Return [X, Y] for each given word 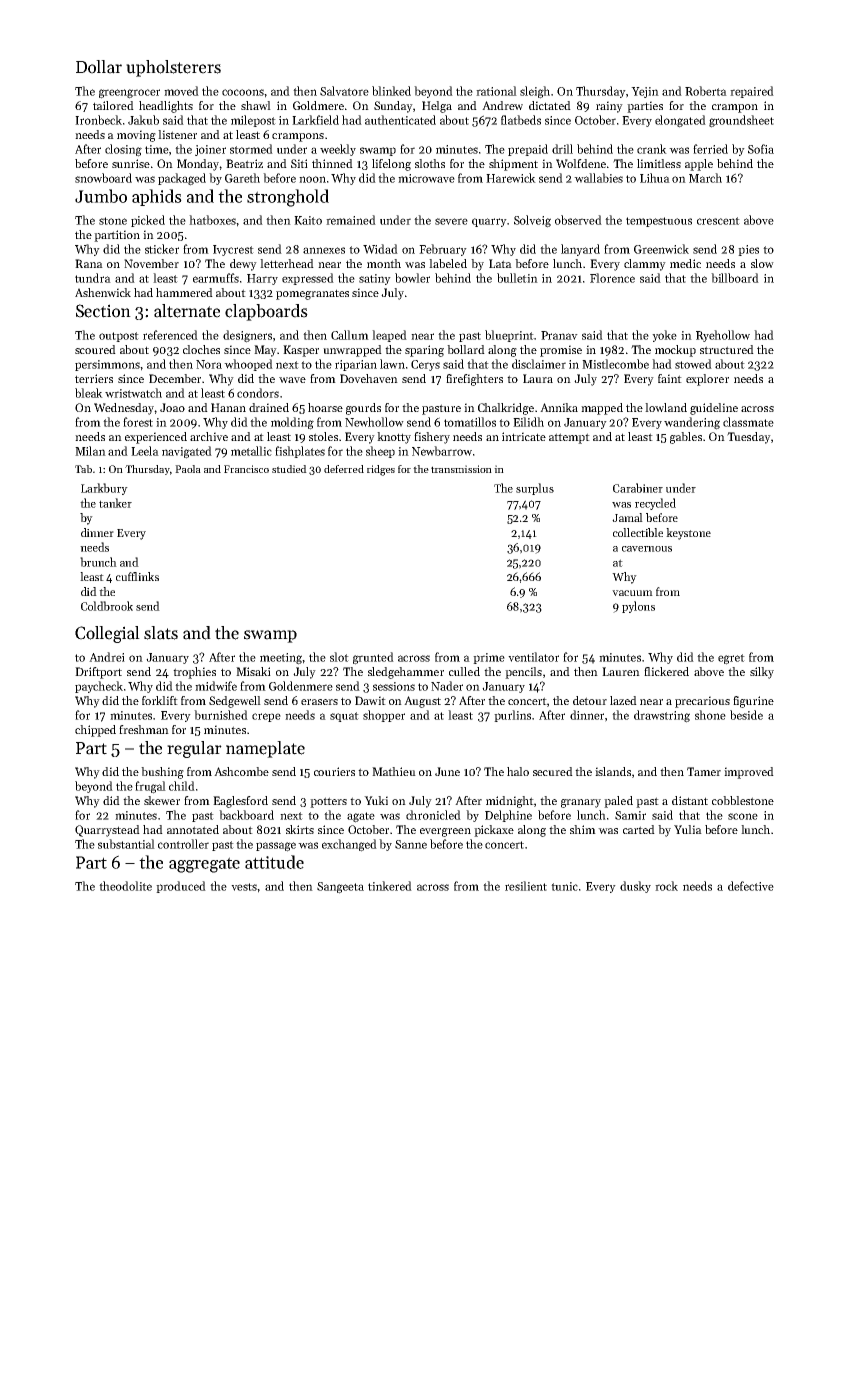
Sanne [411, 844]
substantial [126, 844]
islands [613, 771]
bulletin [517, 278]
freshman [144, 729]
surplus [535, 489]
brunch [98, 562]
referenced [170, 335]
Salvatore [344, 91]
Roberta [706, 91]
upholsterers [173, 68]
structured [727, 349]
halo [518, 771]
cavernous [647, 549]
